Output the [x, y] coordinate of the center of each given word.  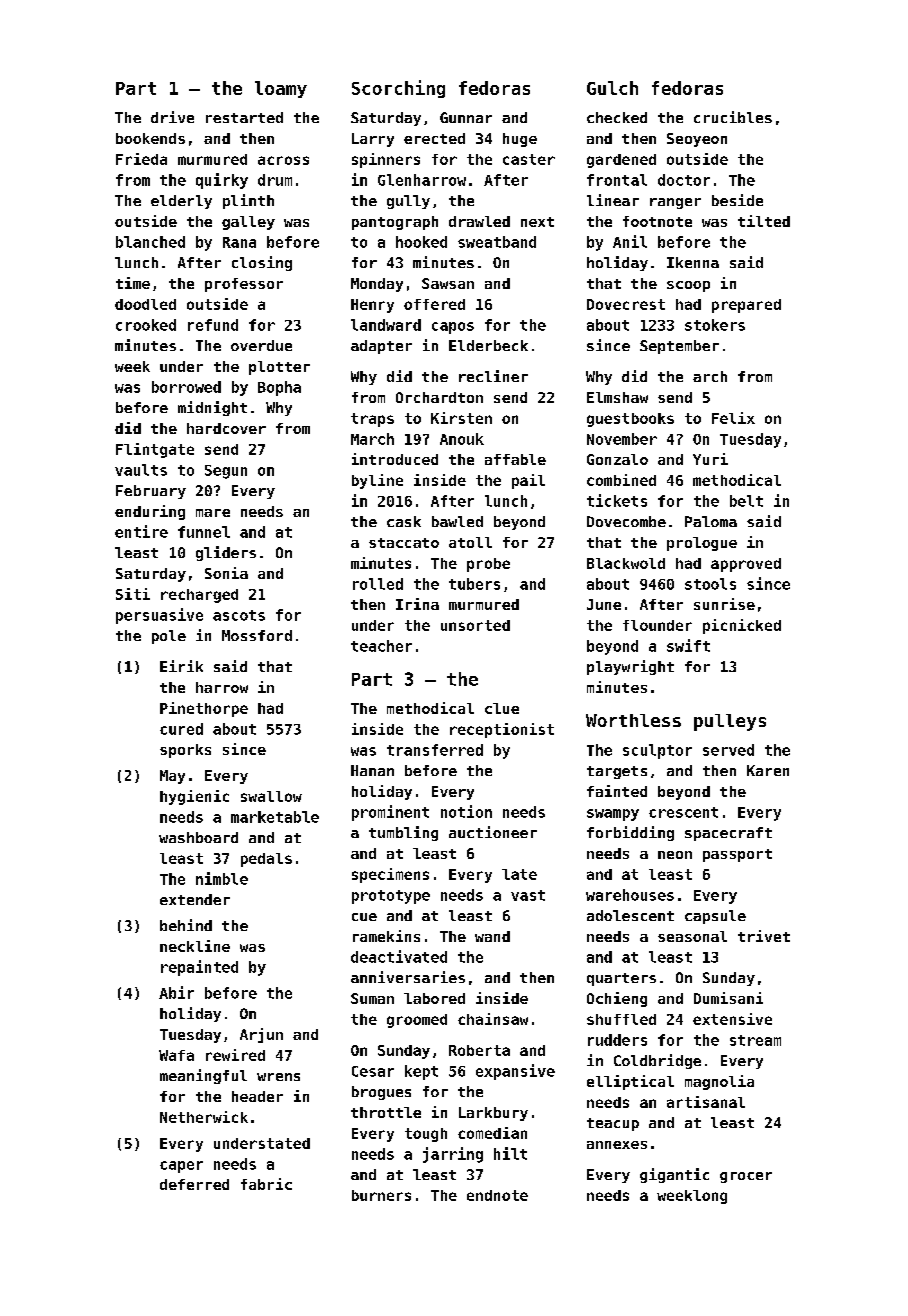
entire [141, 531]
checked [617, 117]
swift [688, 645]
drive [172, 117]
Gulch [612, 88]
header [257, 1096]
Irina [417, 604]
